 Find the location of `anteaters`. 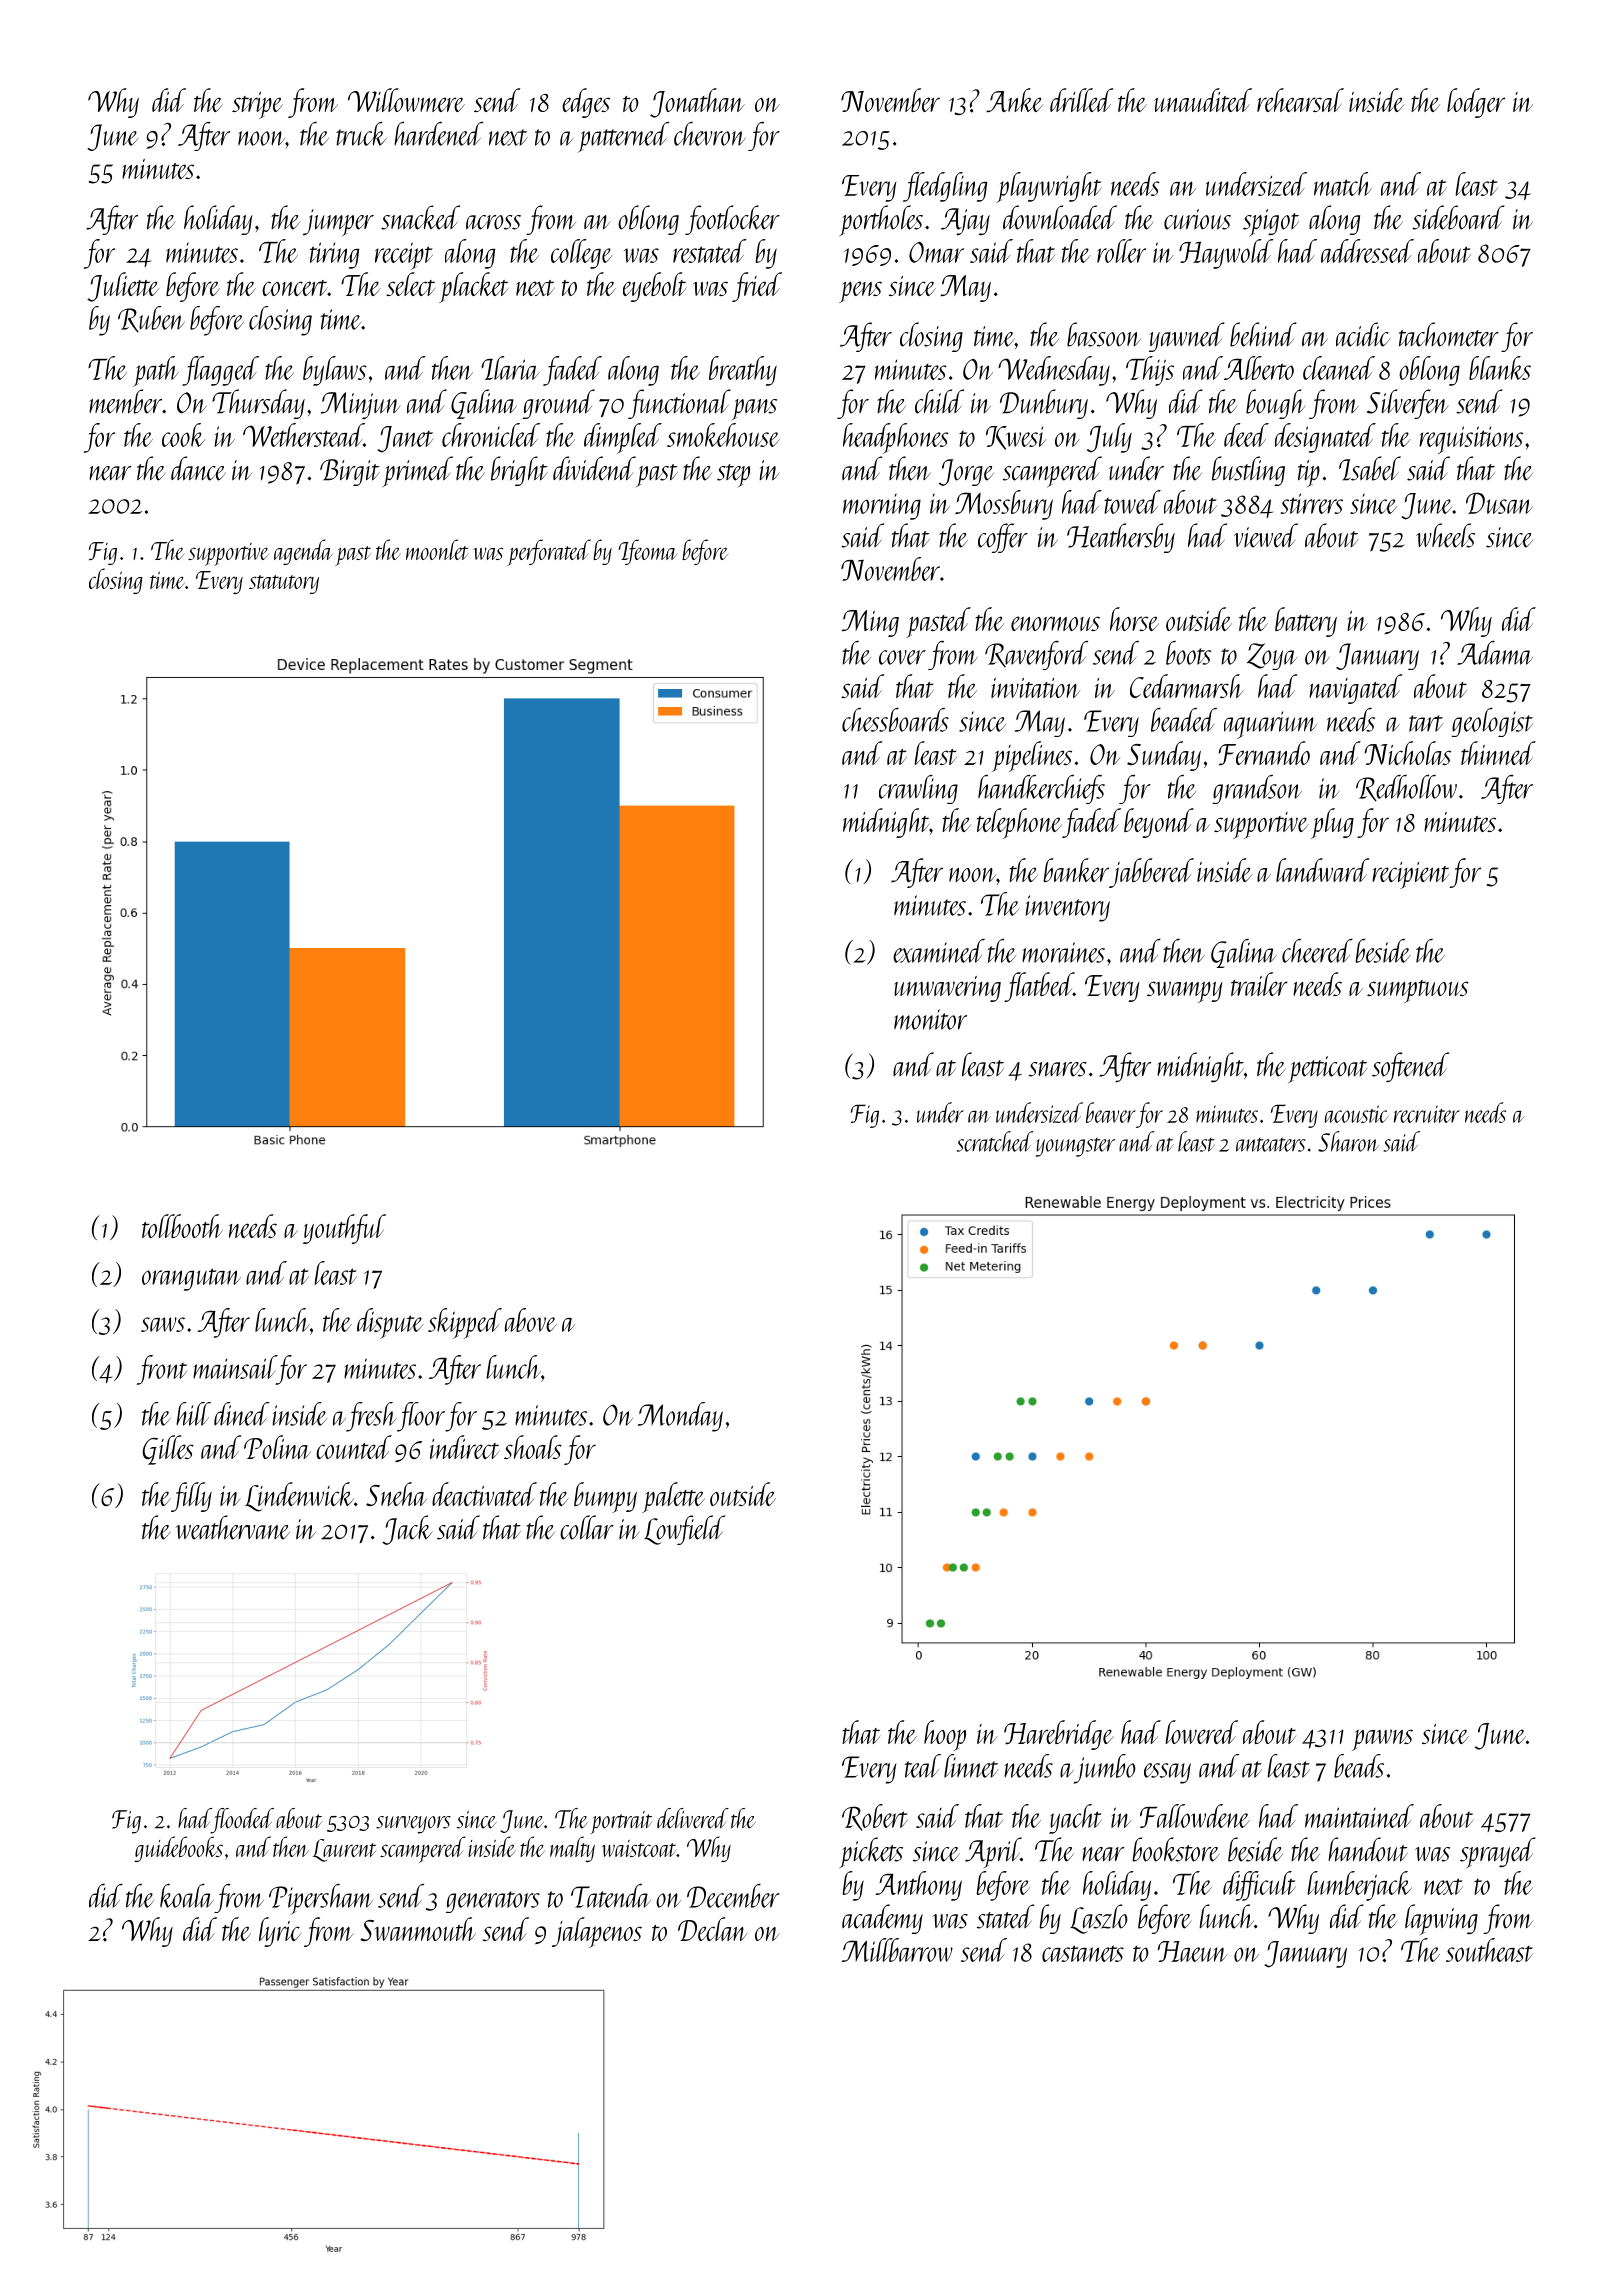

anteaters is located at coordinates (1271, 1144).
